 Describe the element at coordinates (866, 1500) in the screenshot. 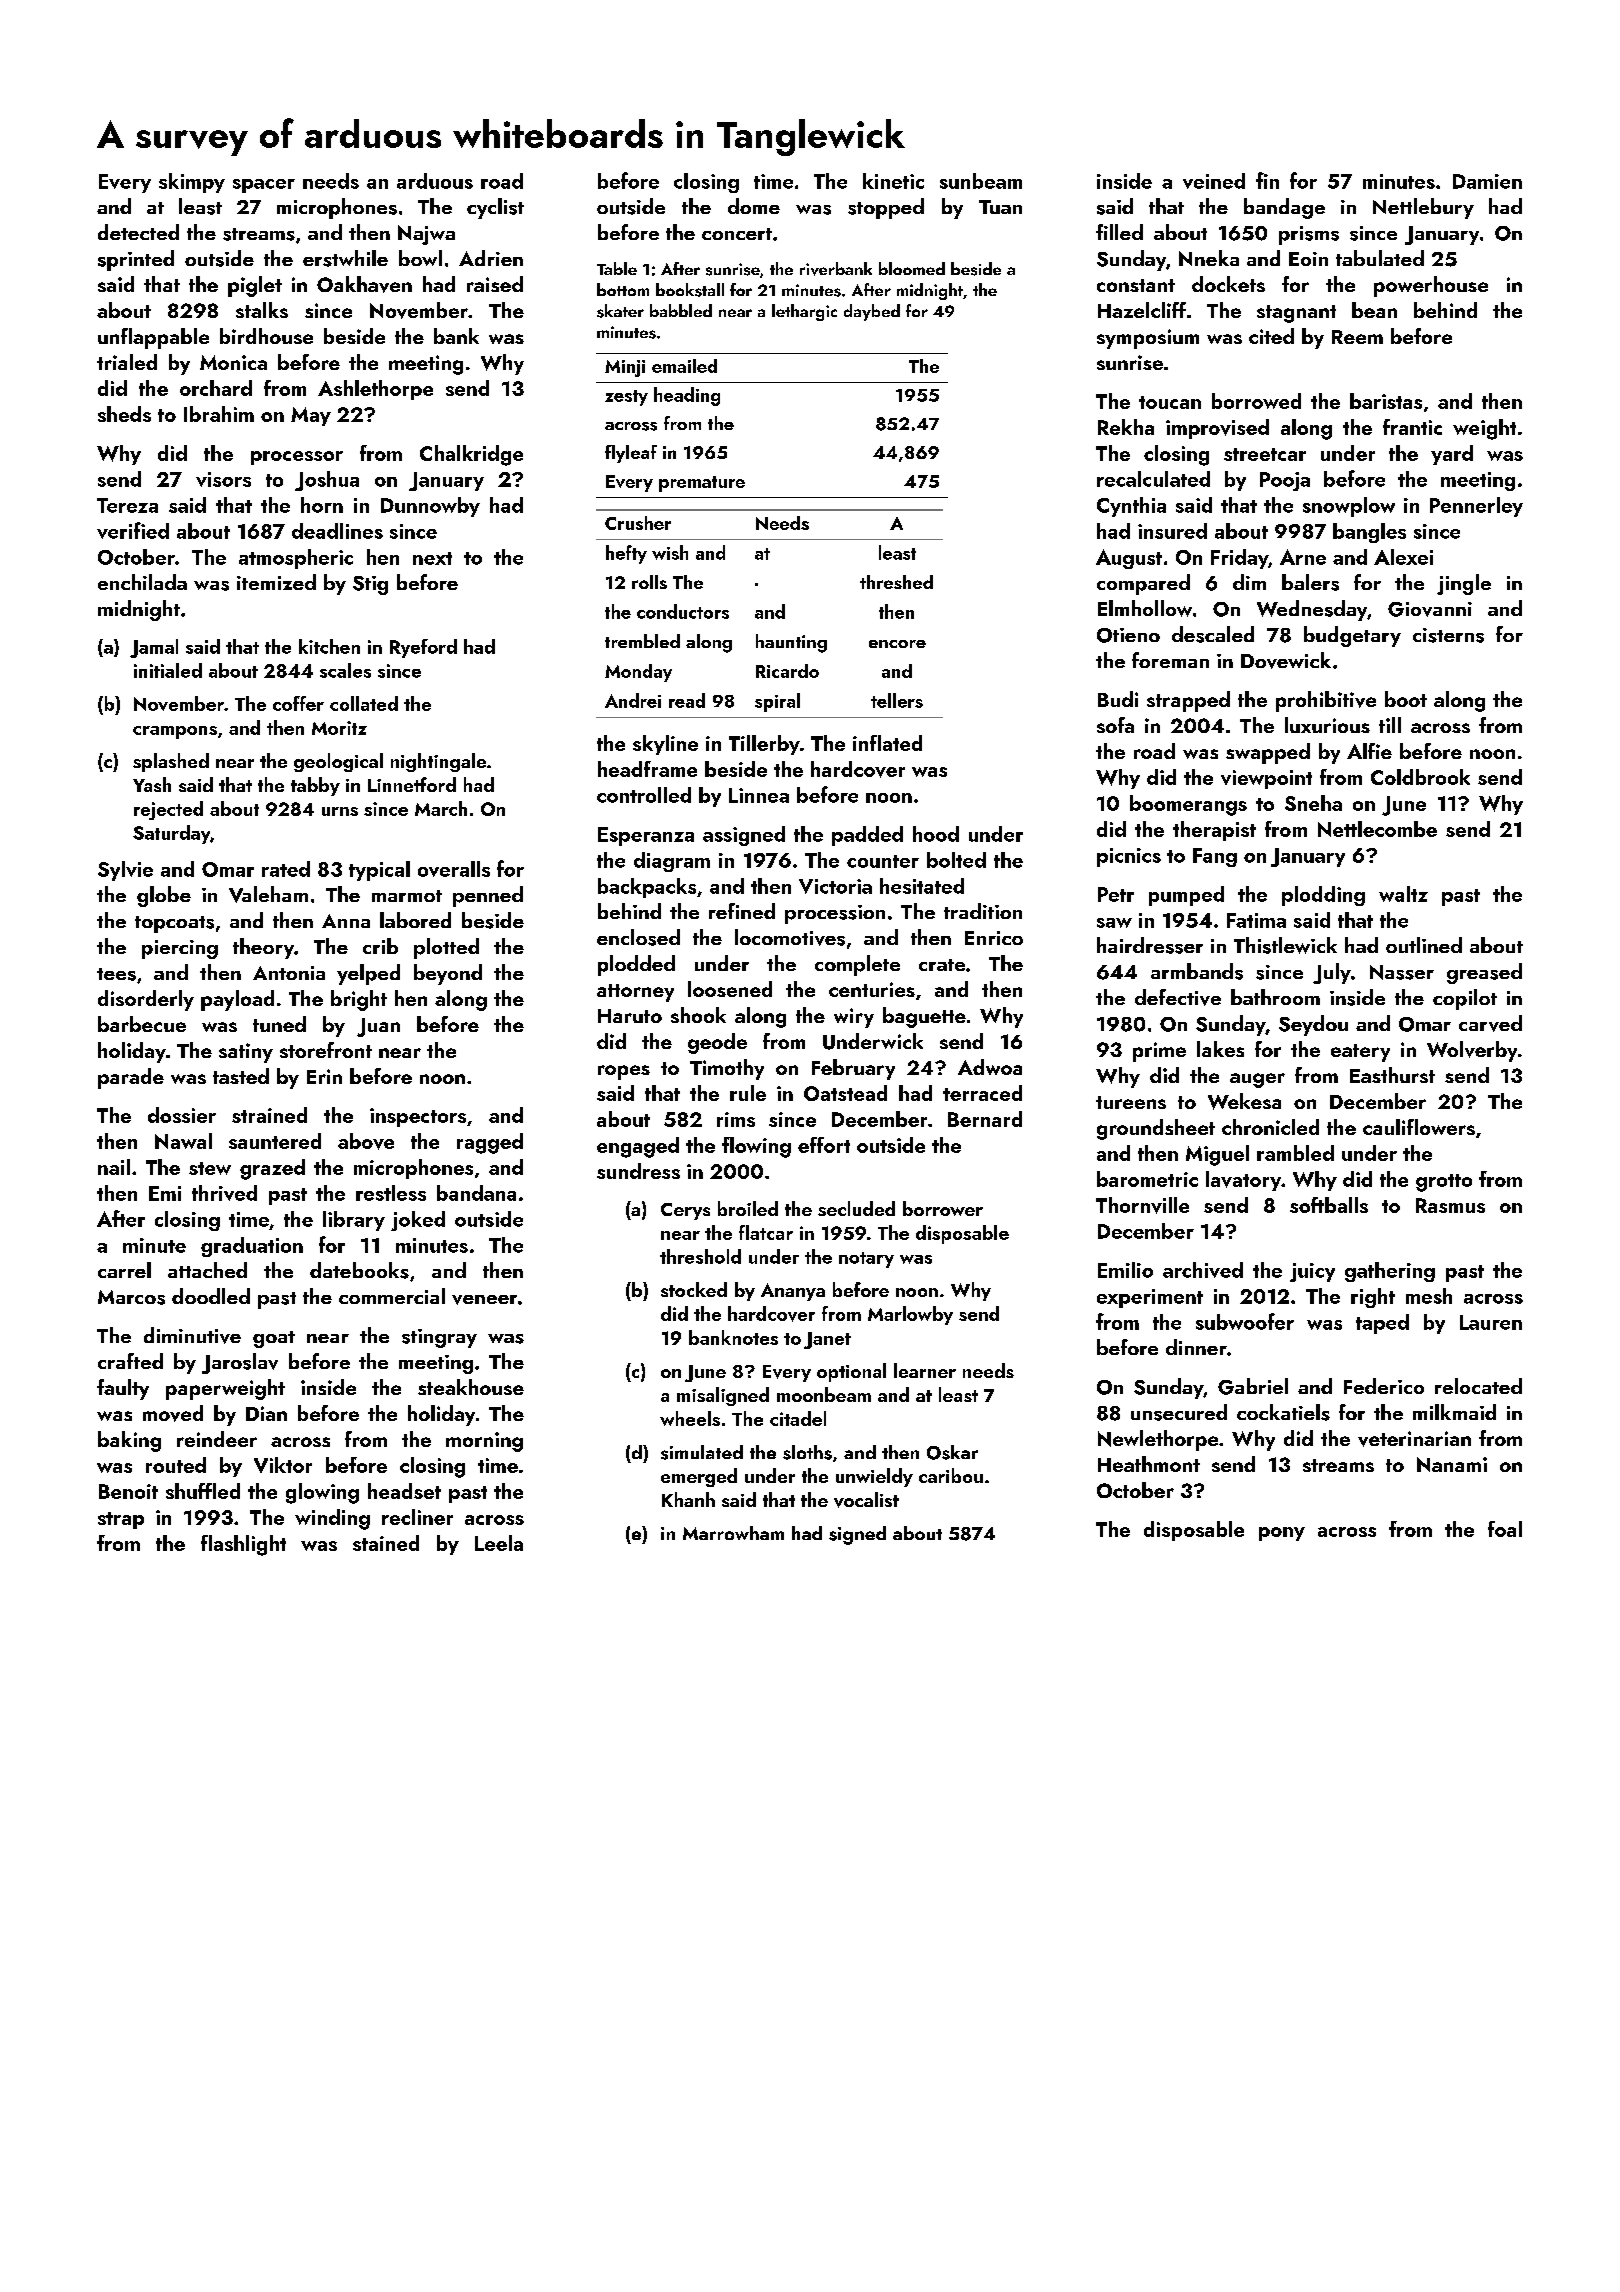

I see `vocalist` at that location.
